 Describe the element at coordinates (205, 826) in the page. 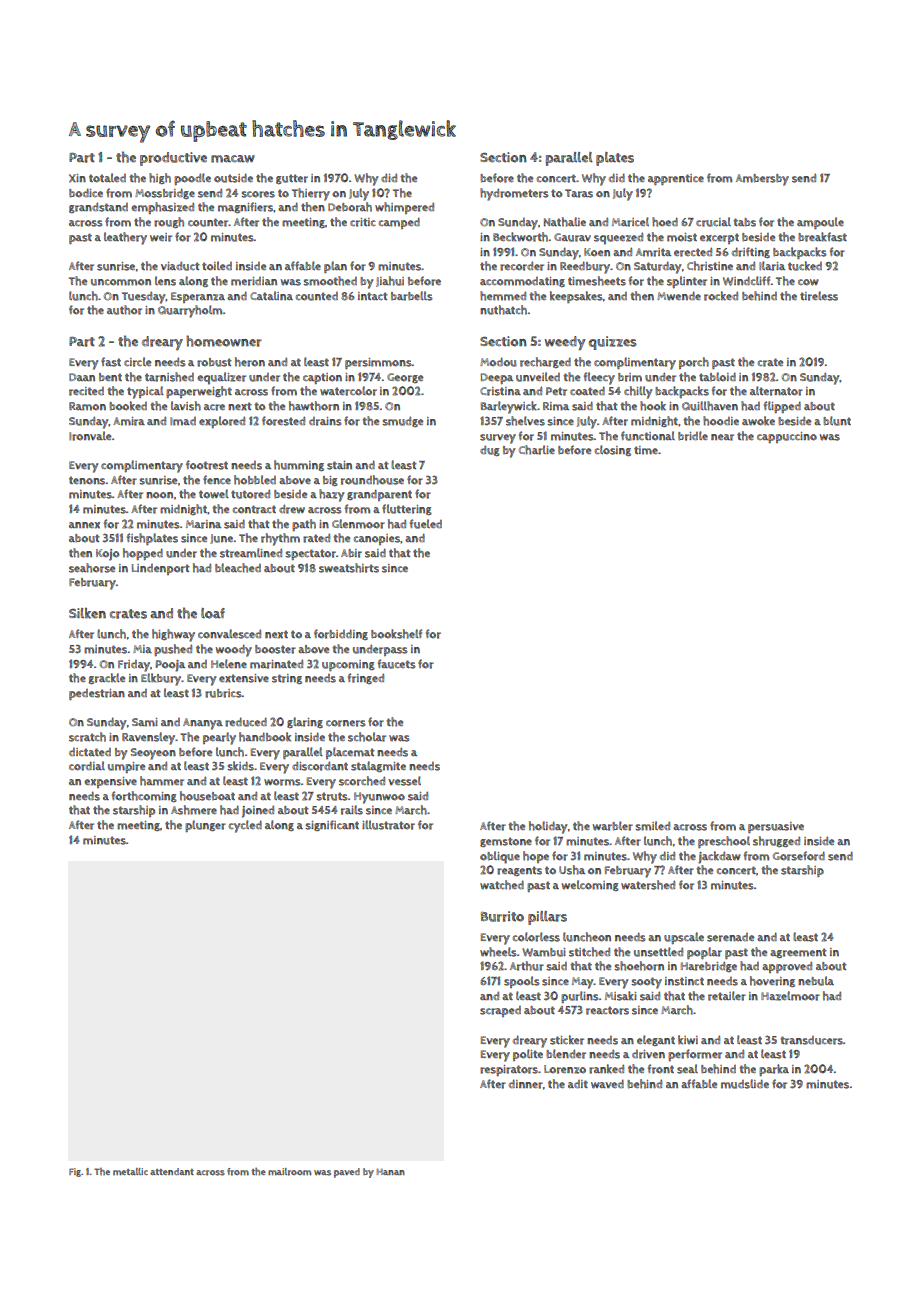

I see `plunger` at that location.
